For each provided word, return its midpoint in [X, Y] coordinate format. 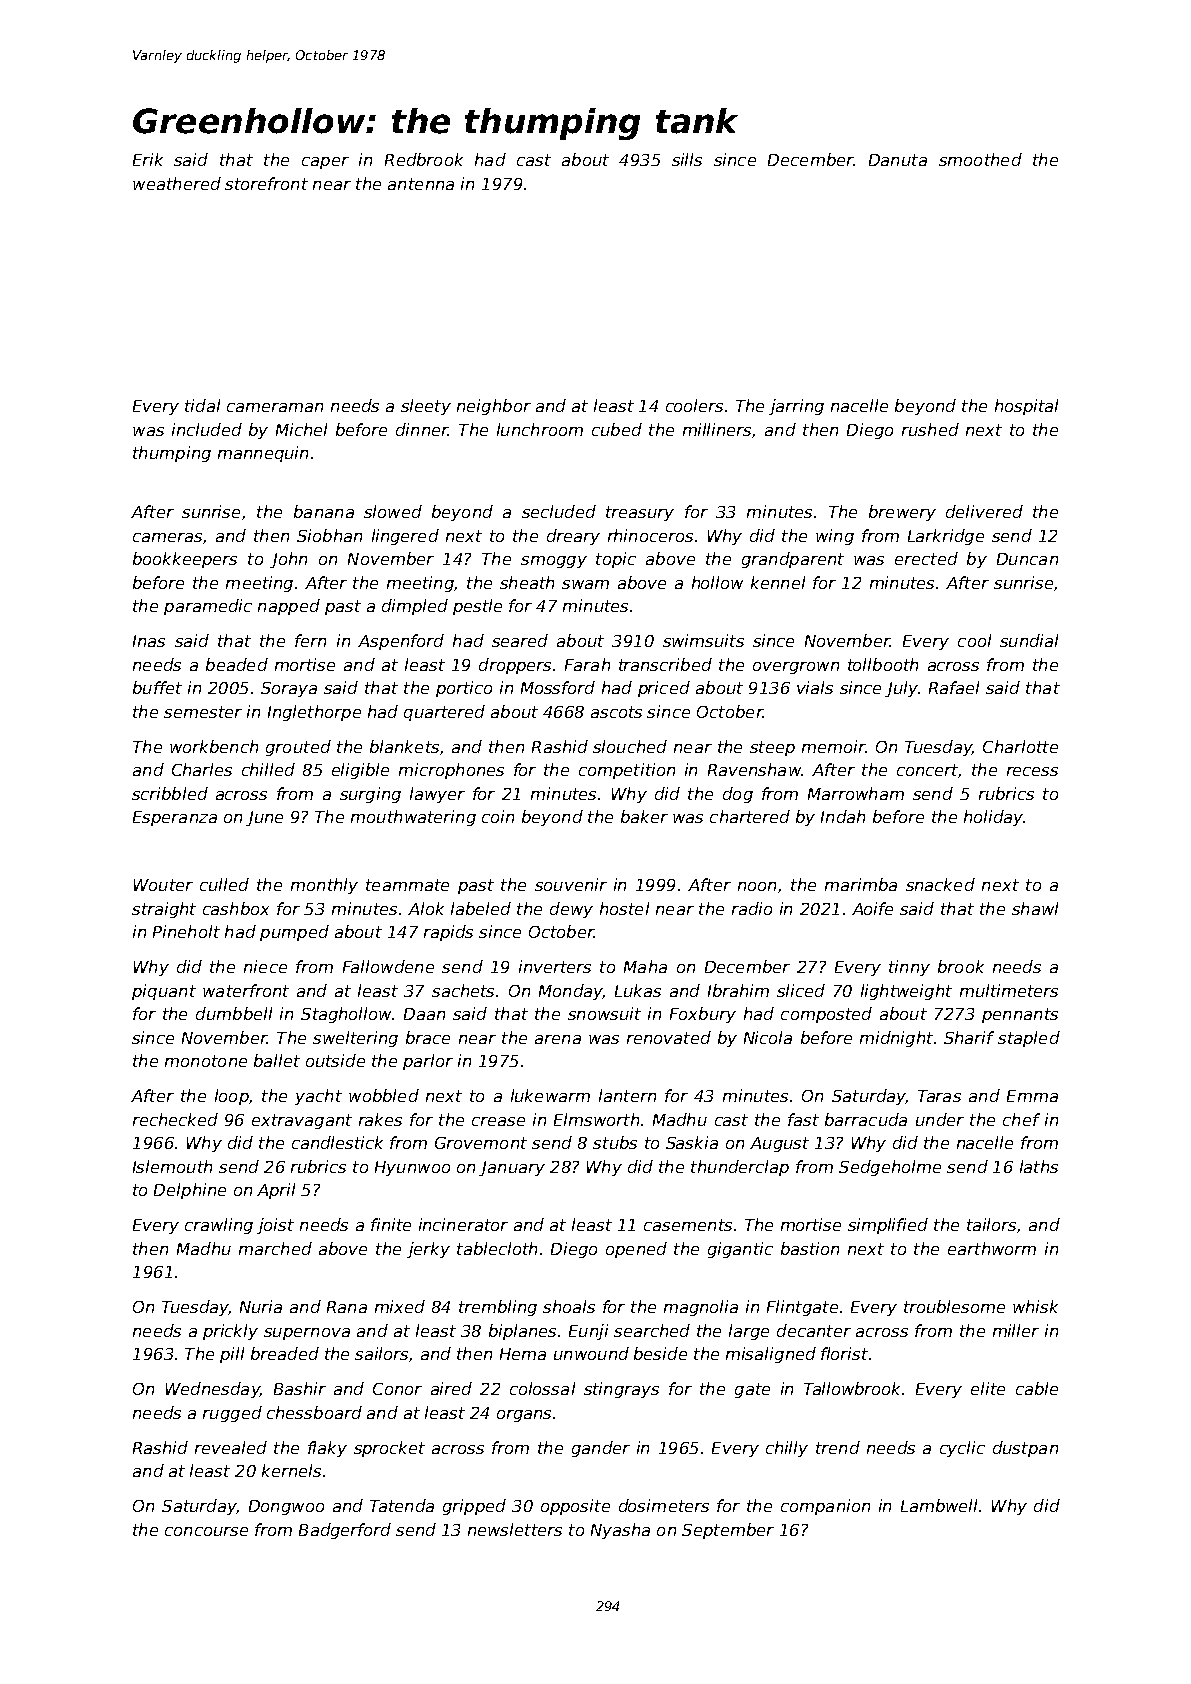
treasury [640, 513]
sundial [1029, 640]
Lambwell [939, 1505]
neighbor [494, 407]
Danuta [898, 160]
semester [203, 712]
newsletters [515, 1529]
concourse [206, 1531]
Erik [148, 159]
